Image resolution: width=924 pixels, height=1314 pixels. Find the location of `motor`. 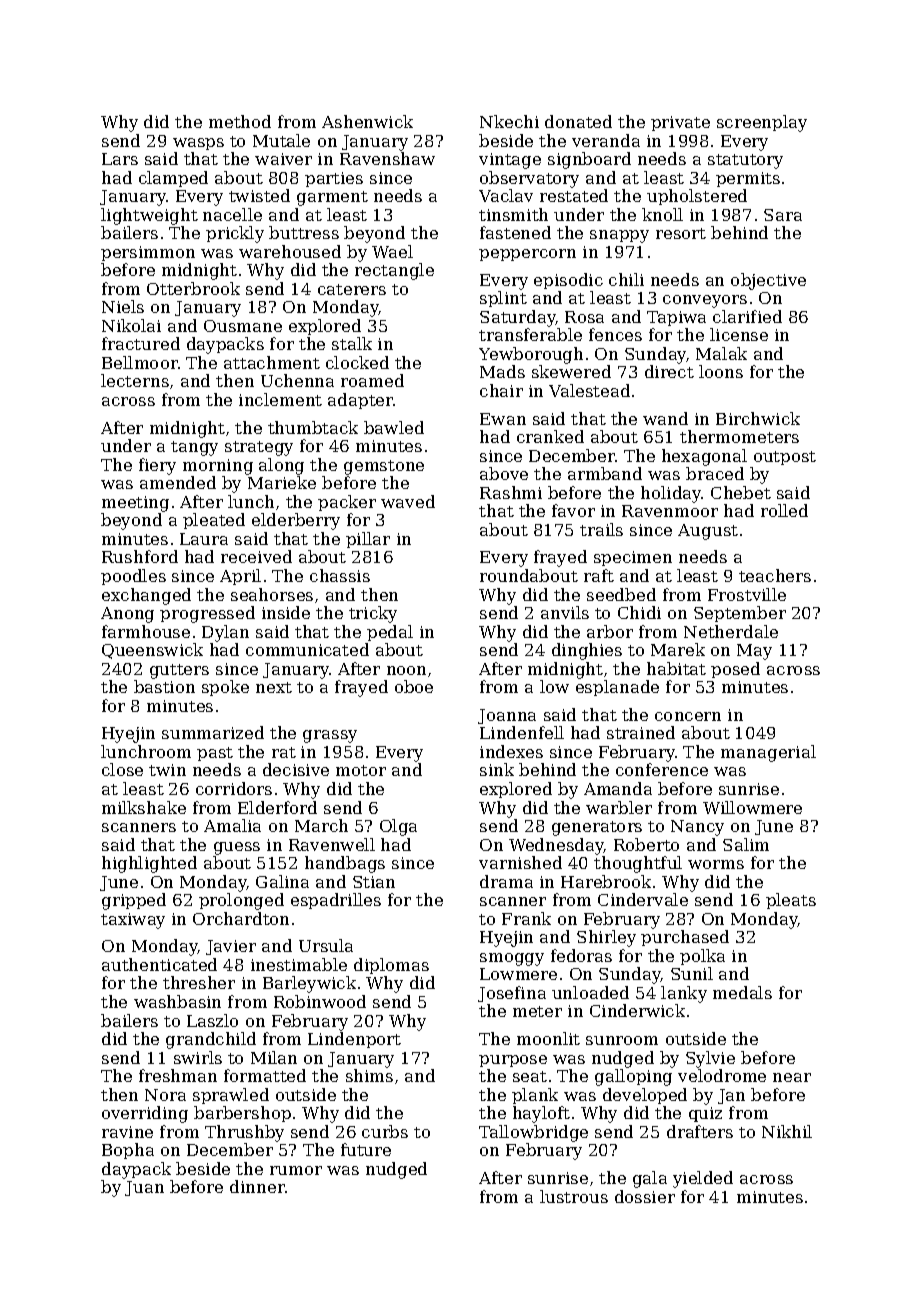

motor is located at coordinates (361, 770).
